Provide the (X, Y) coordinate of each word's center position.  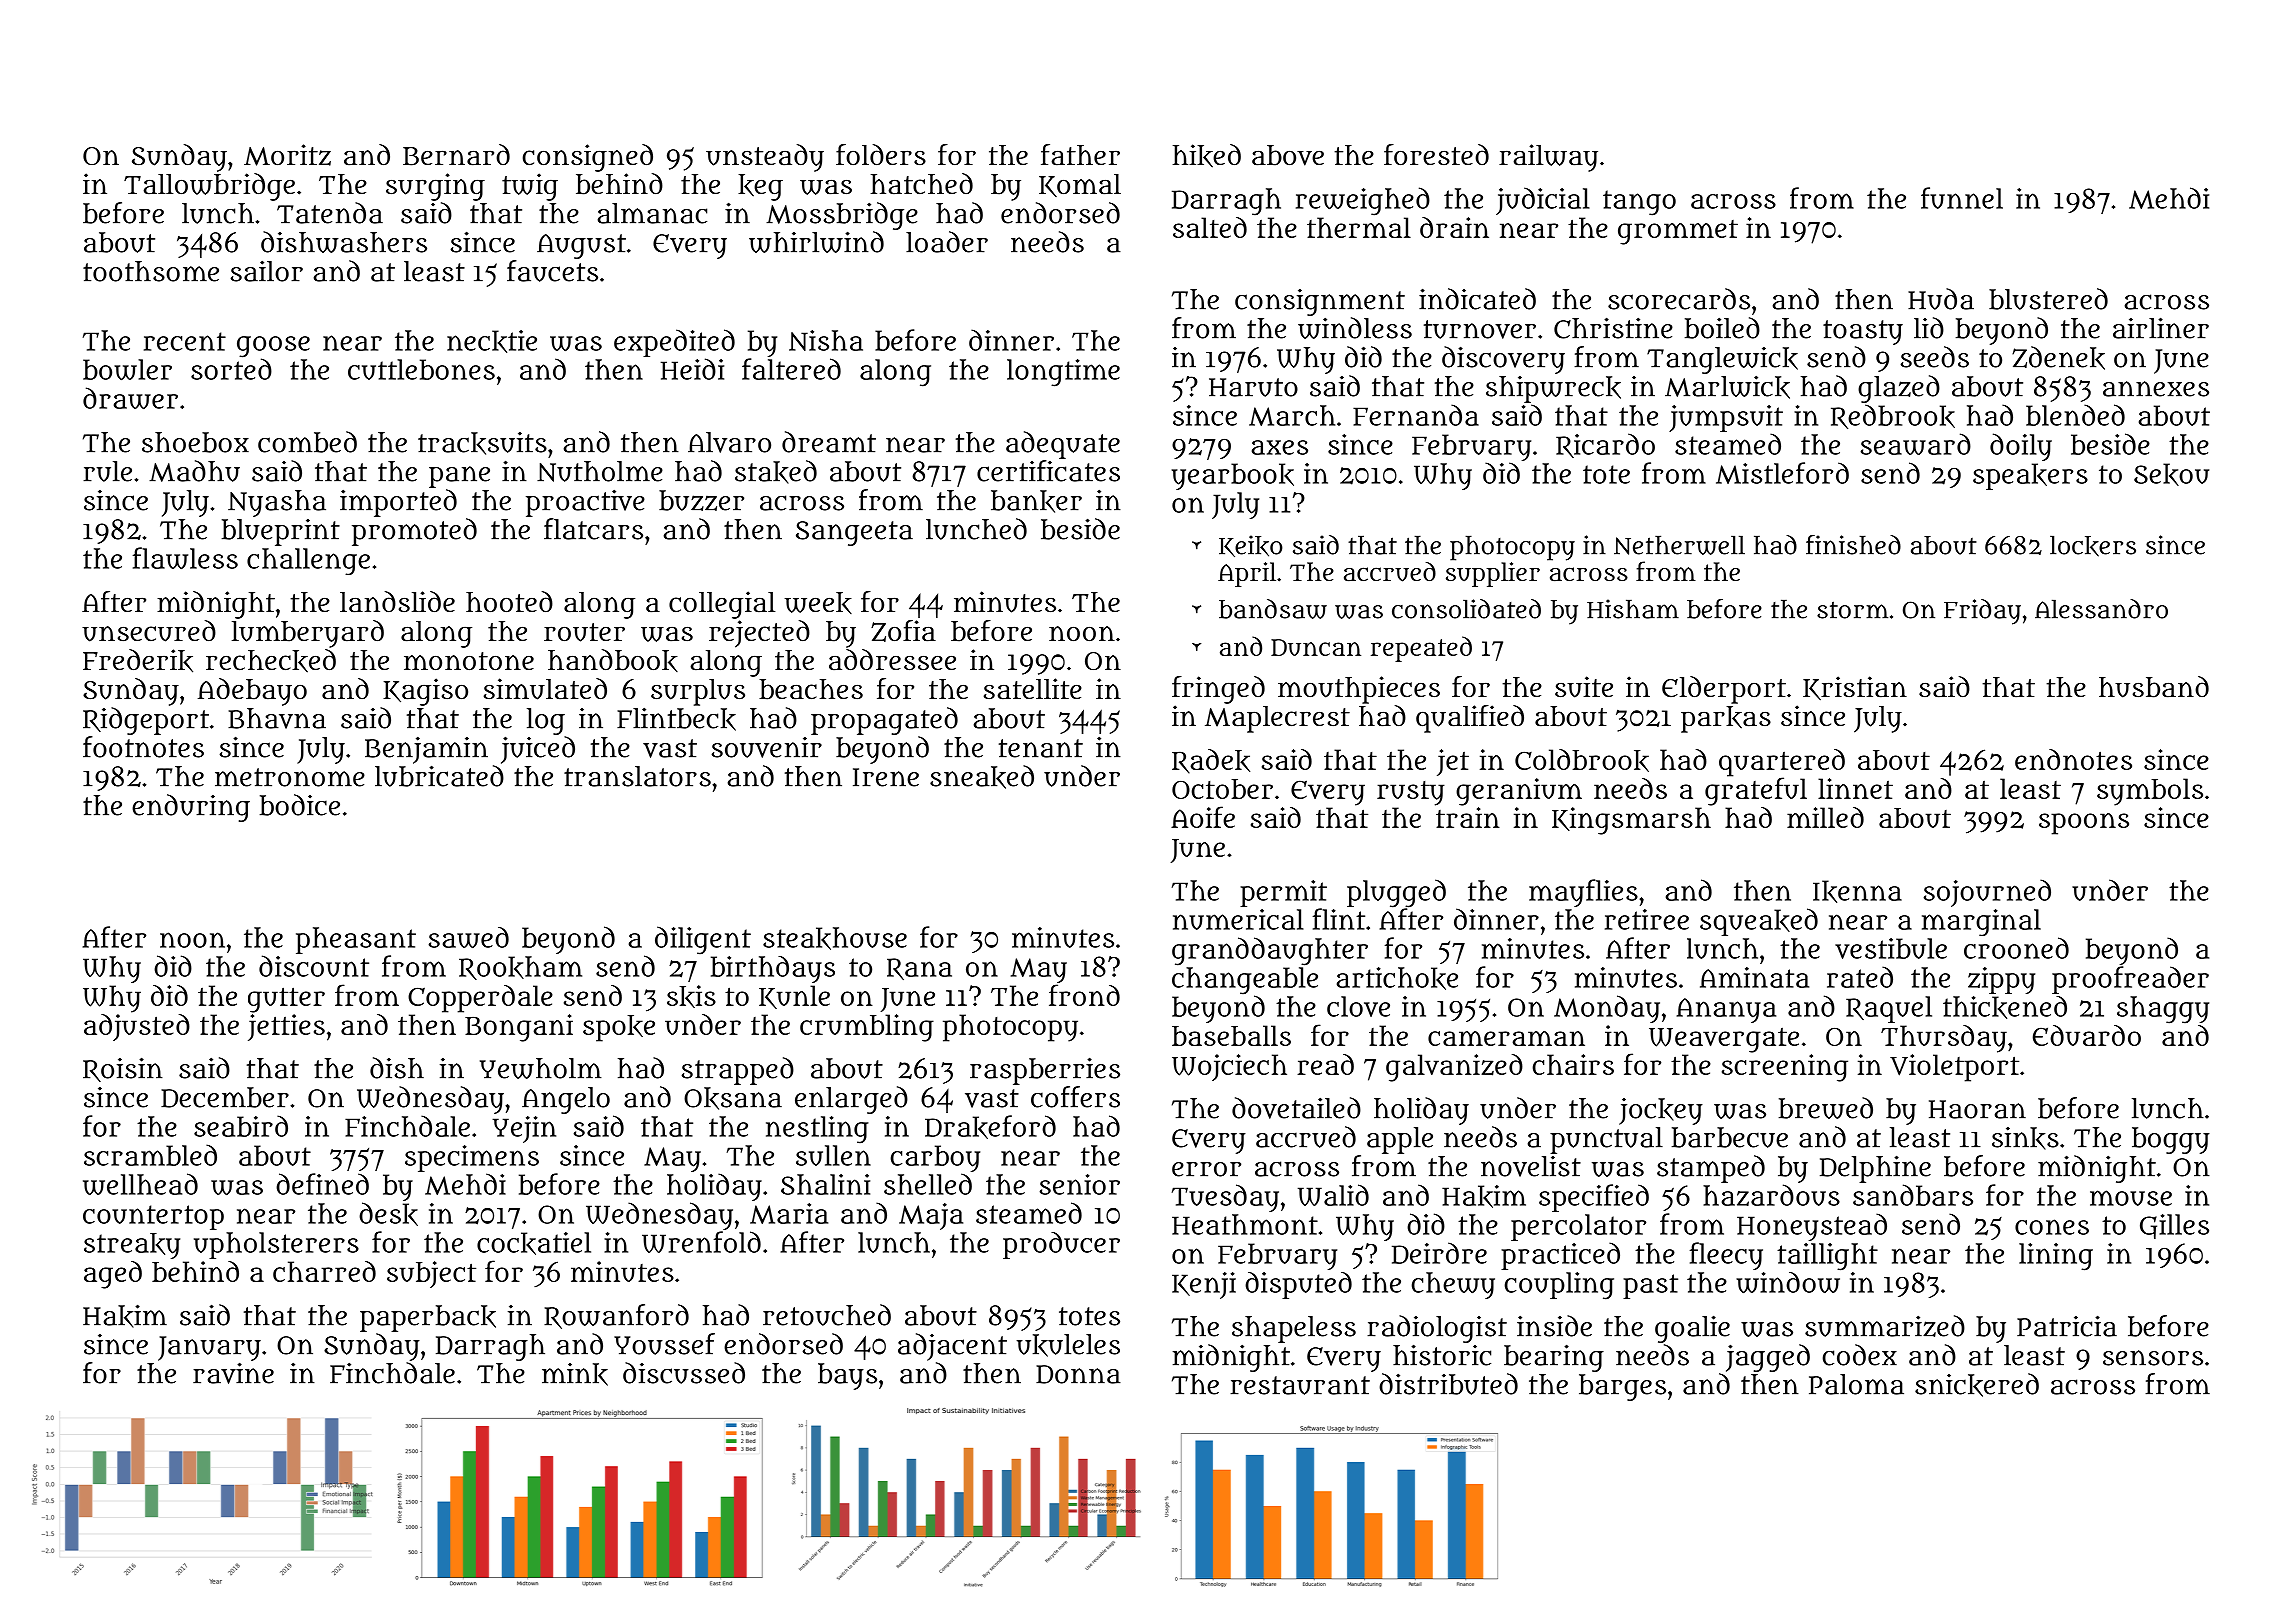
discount (314, 966)
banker (1036, 501)
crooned (2016, 948)
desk (388, 1214)
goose (273, 347)
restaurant (1300, 1385)
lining (2056, 1257)
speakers (2030, 476)
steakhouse (835, 938)
